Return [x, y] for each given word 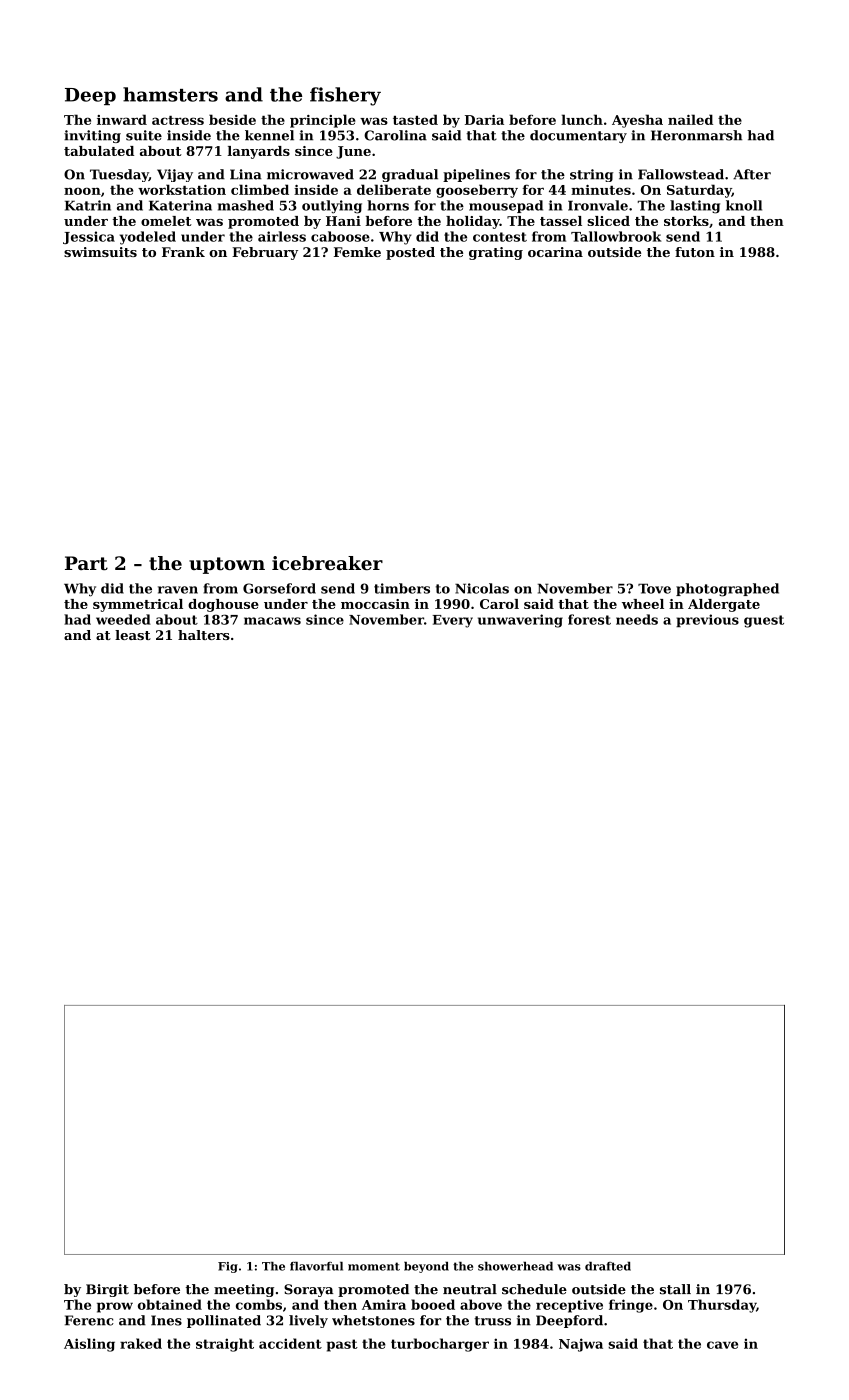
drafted [608, 1266]
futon [695, 252]
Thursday [722, 1306]
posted [410, 253]
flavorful [316, 1266]
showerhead [515, 1266]
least [133, 635]
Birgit [107, 1290]
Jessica [89, 237]
